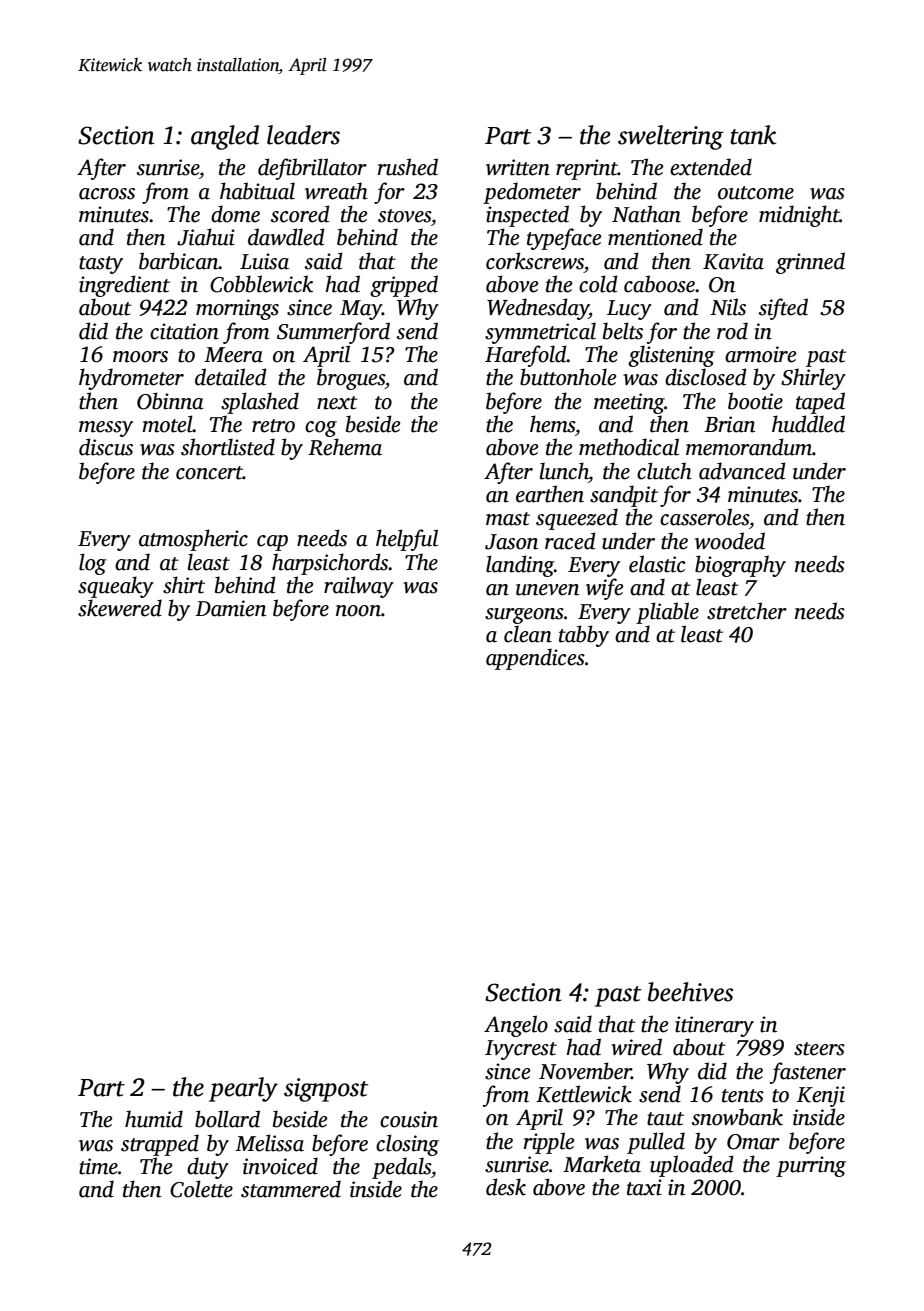 The image size is (924, 1311). I want to click on stretcher, so click(747, 611).
